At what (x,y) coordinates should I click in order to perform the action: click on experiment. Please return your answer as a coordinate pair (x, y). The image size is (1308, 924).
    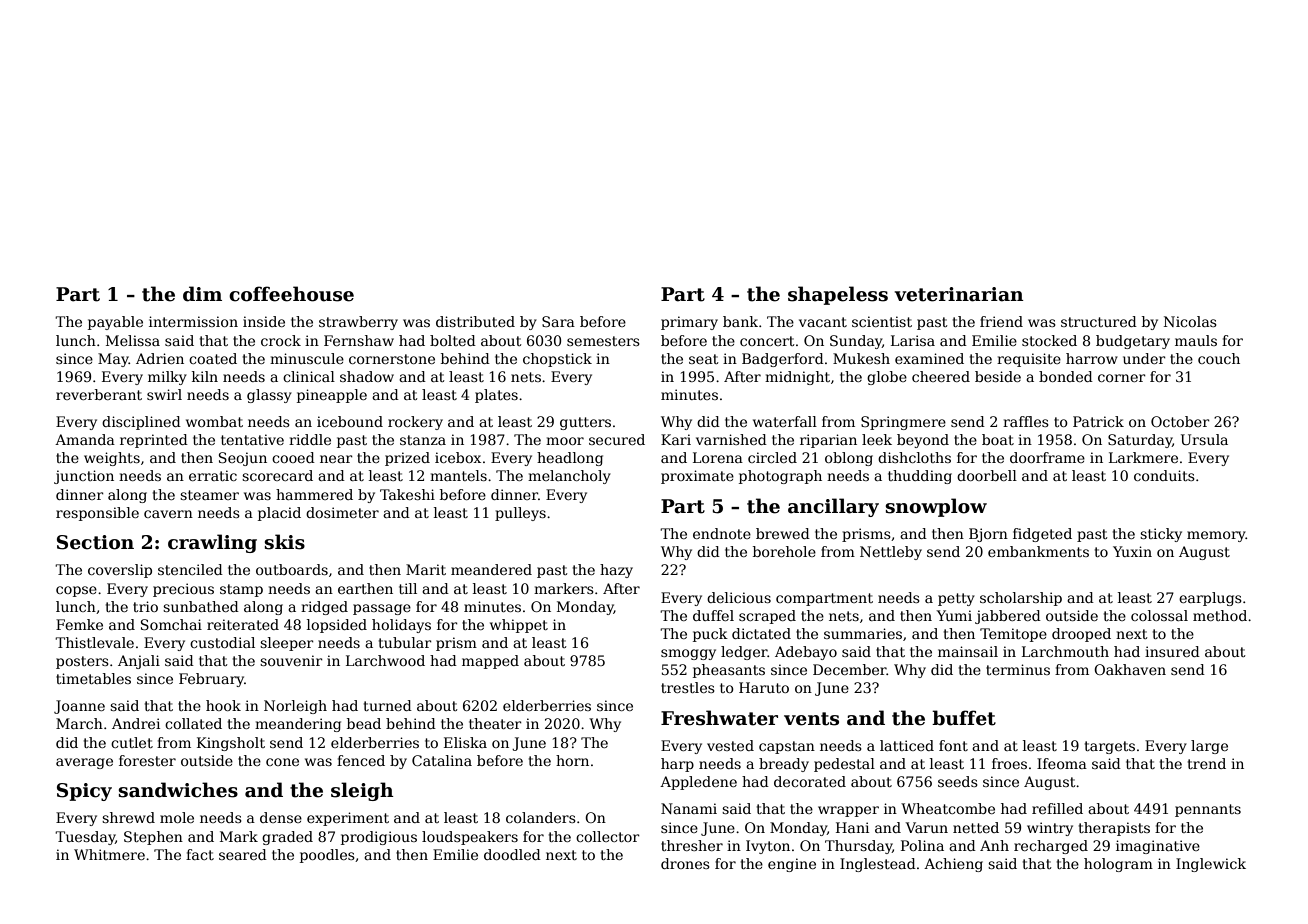
    Looking at the image, I should click on (348, 819).
